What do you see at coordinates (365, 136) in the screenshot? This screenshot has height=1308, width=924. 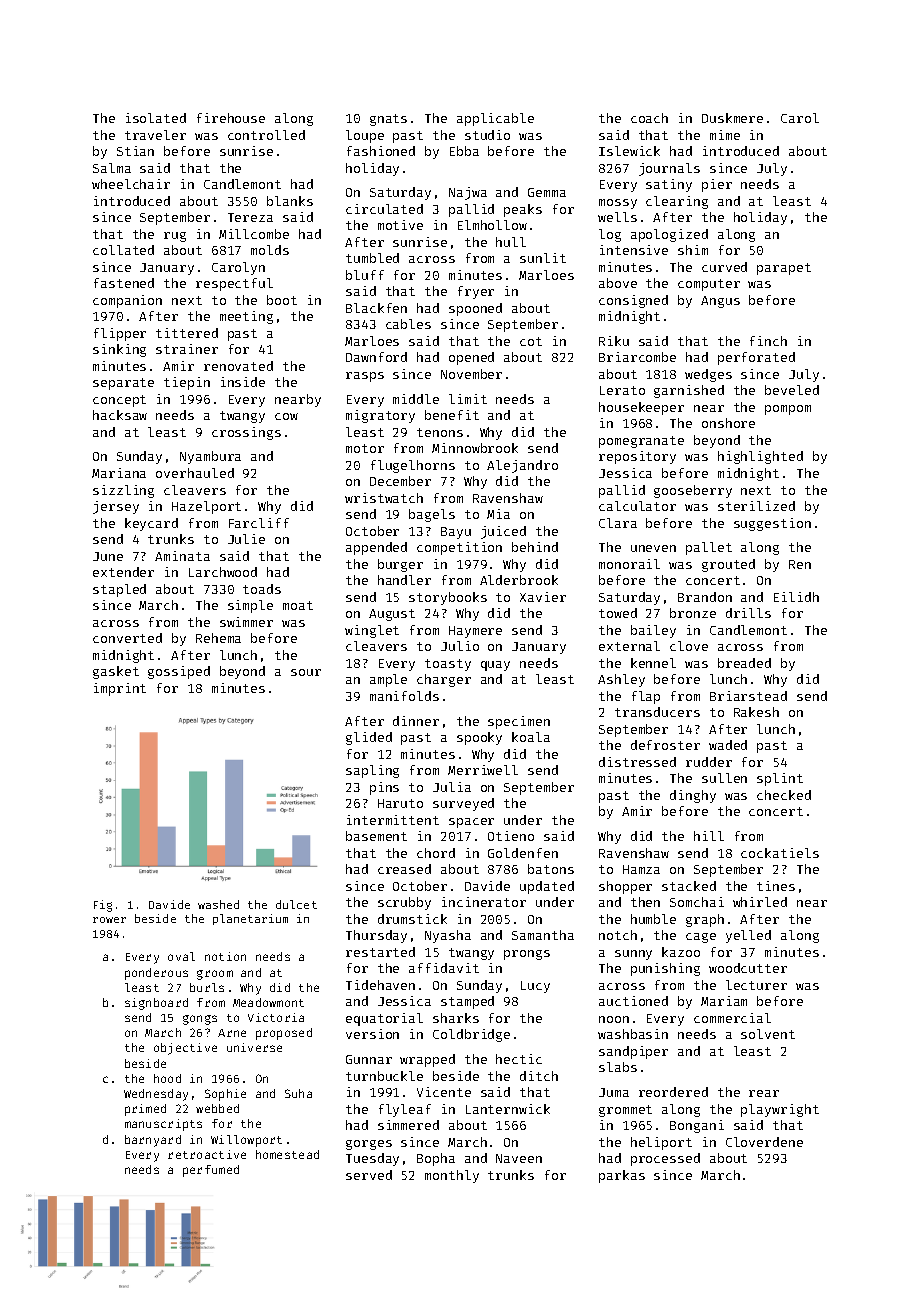 I see `loupe` at bounding box center [365, 136].
